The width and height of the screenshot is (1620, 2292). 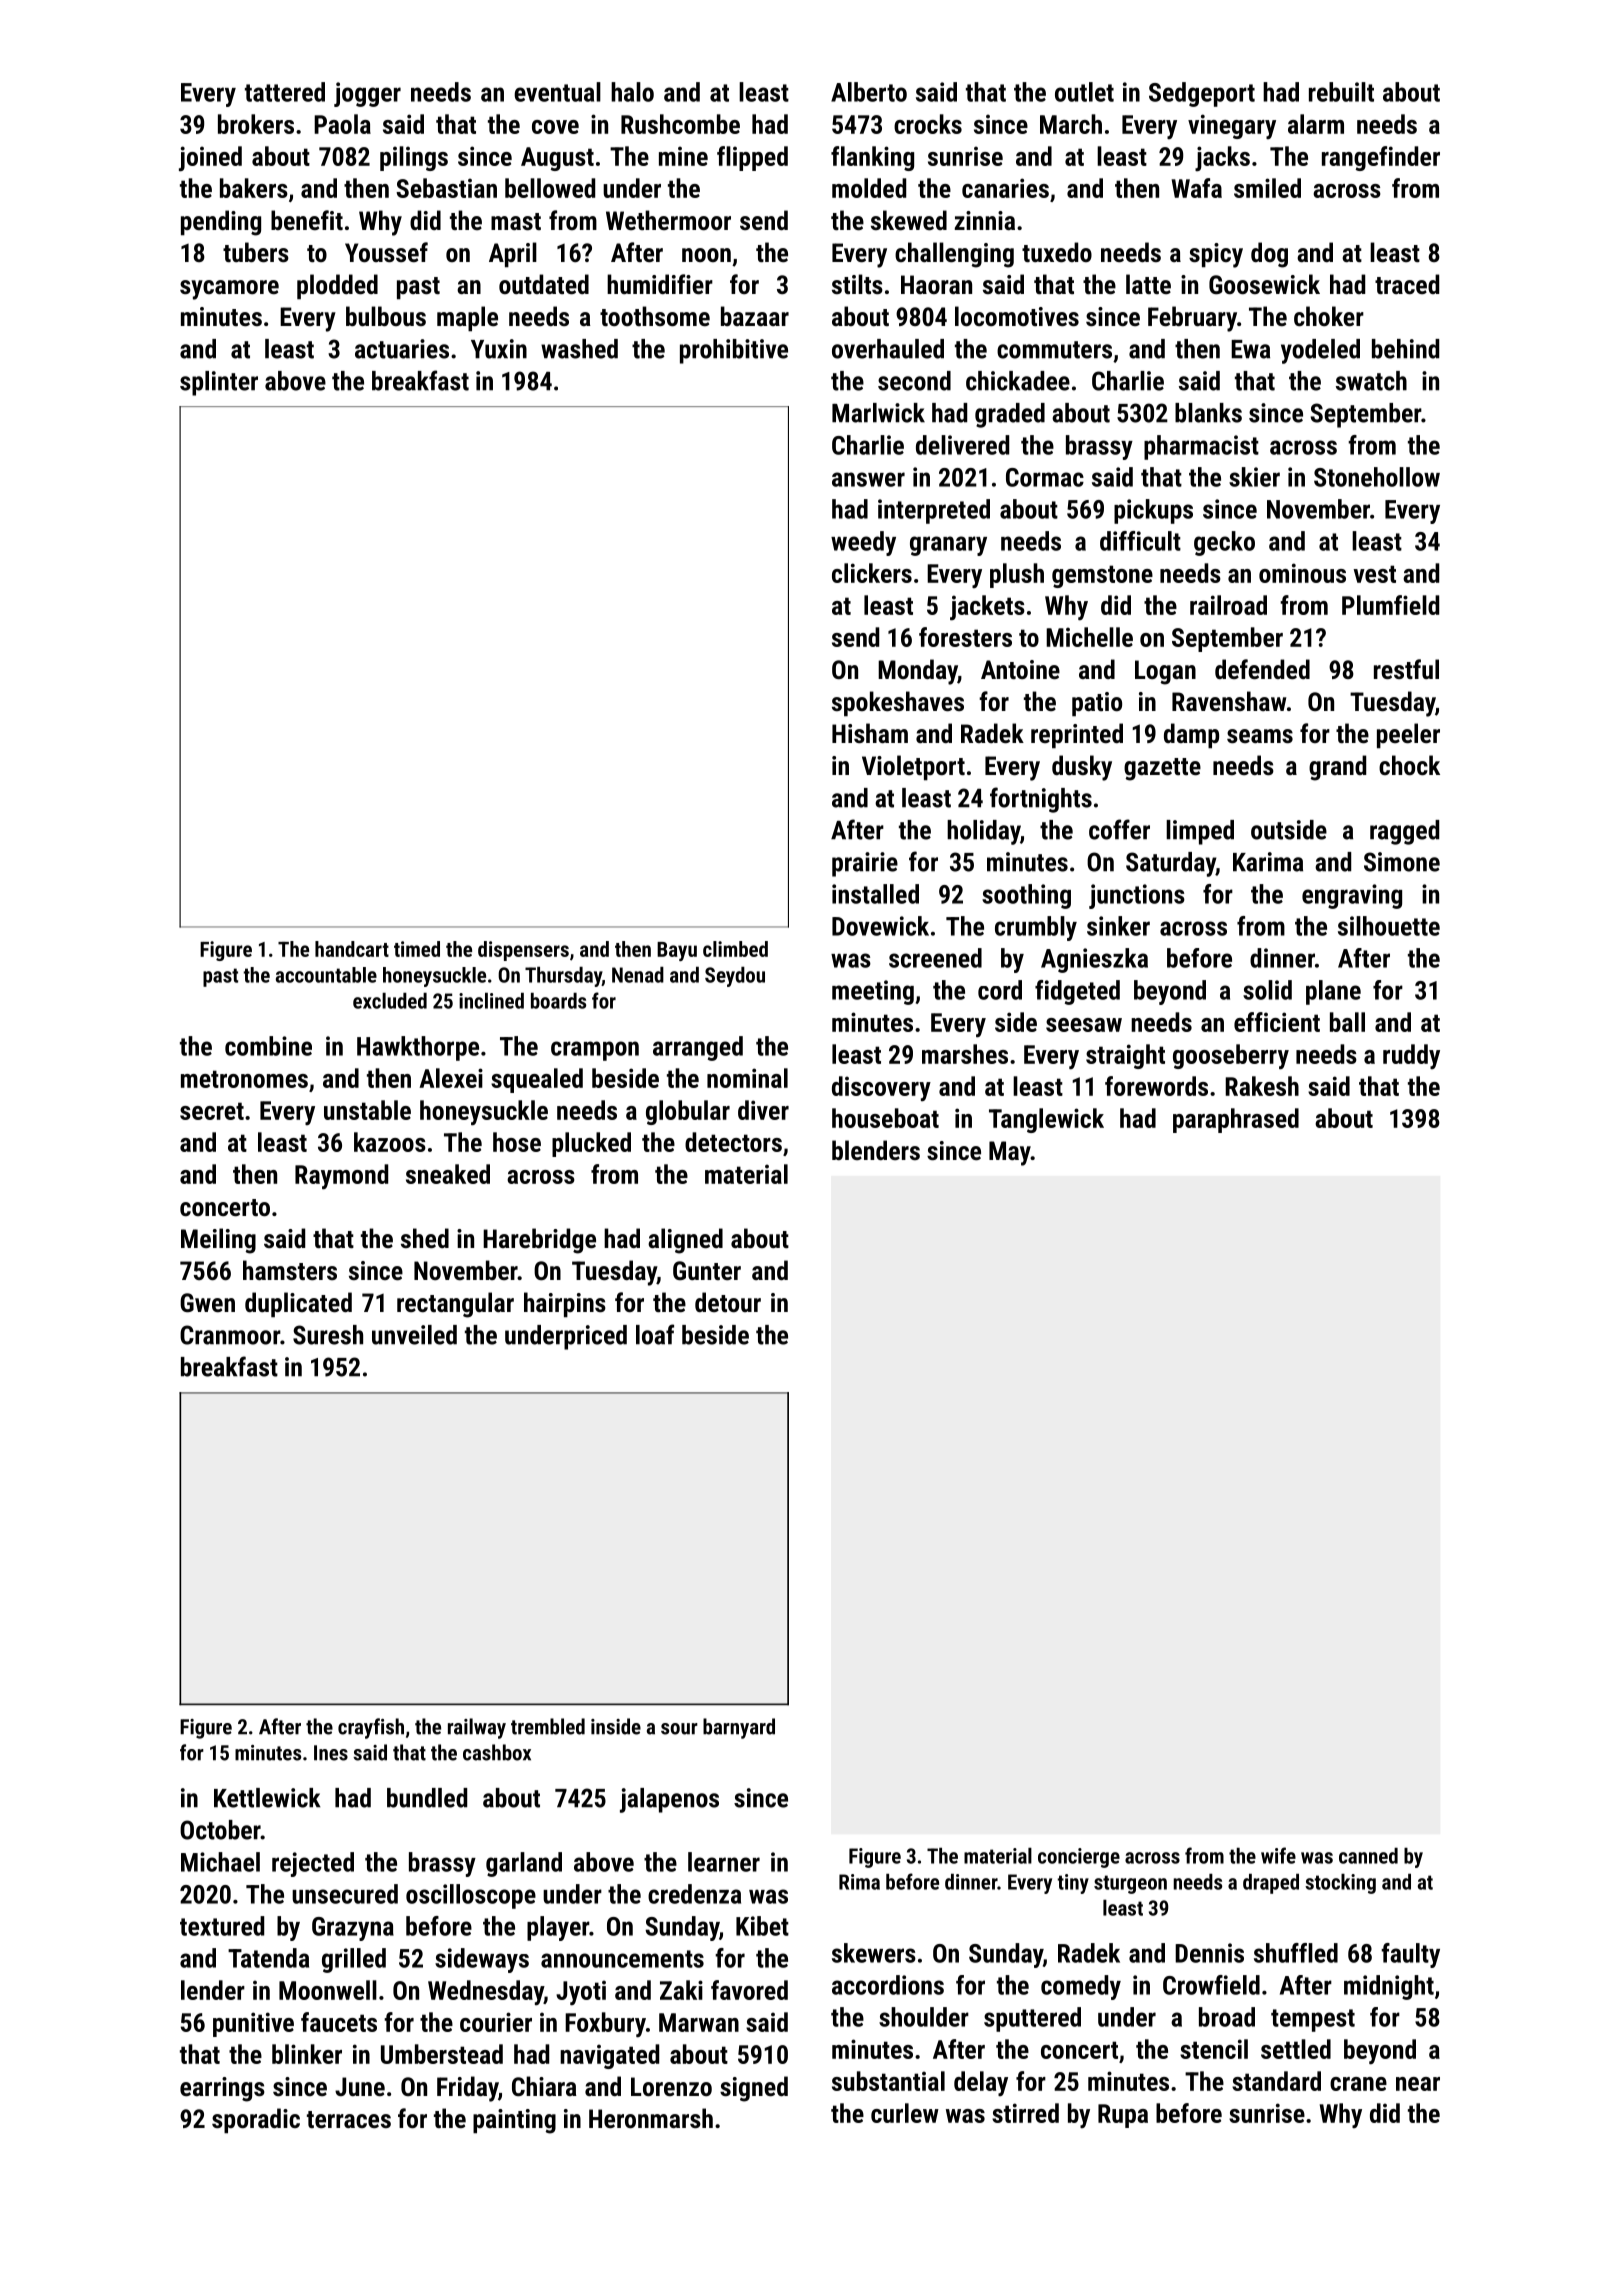 What do you see at coordinates (1010, 415) in the screenshot?
I see `graded` at bounding box center [1010, 415].
